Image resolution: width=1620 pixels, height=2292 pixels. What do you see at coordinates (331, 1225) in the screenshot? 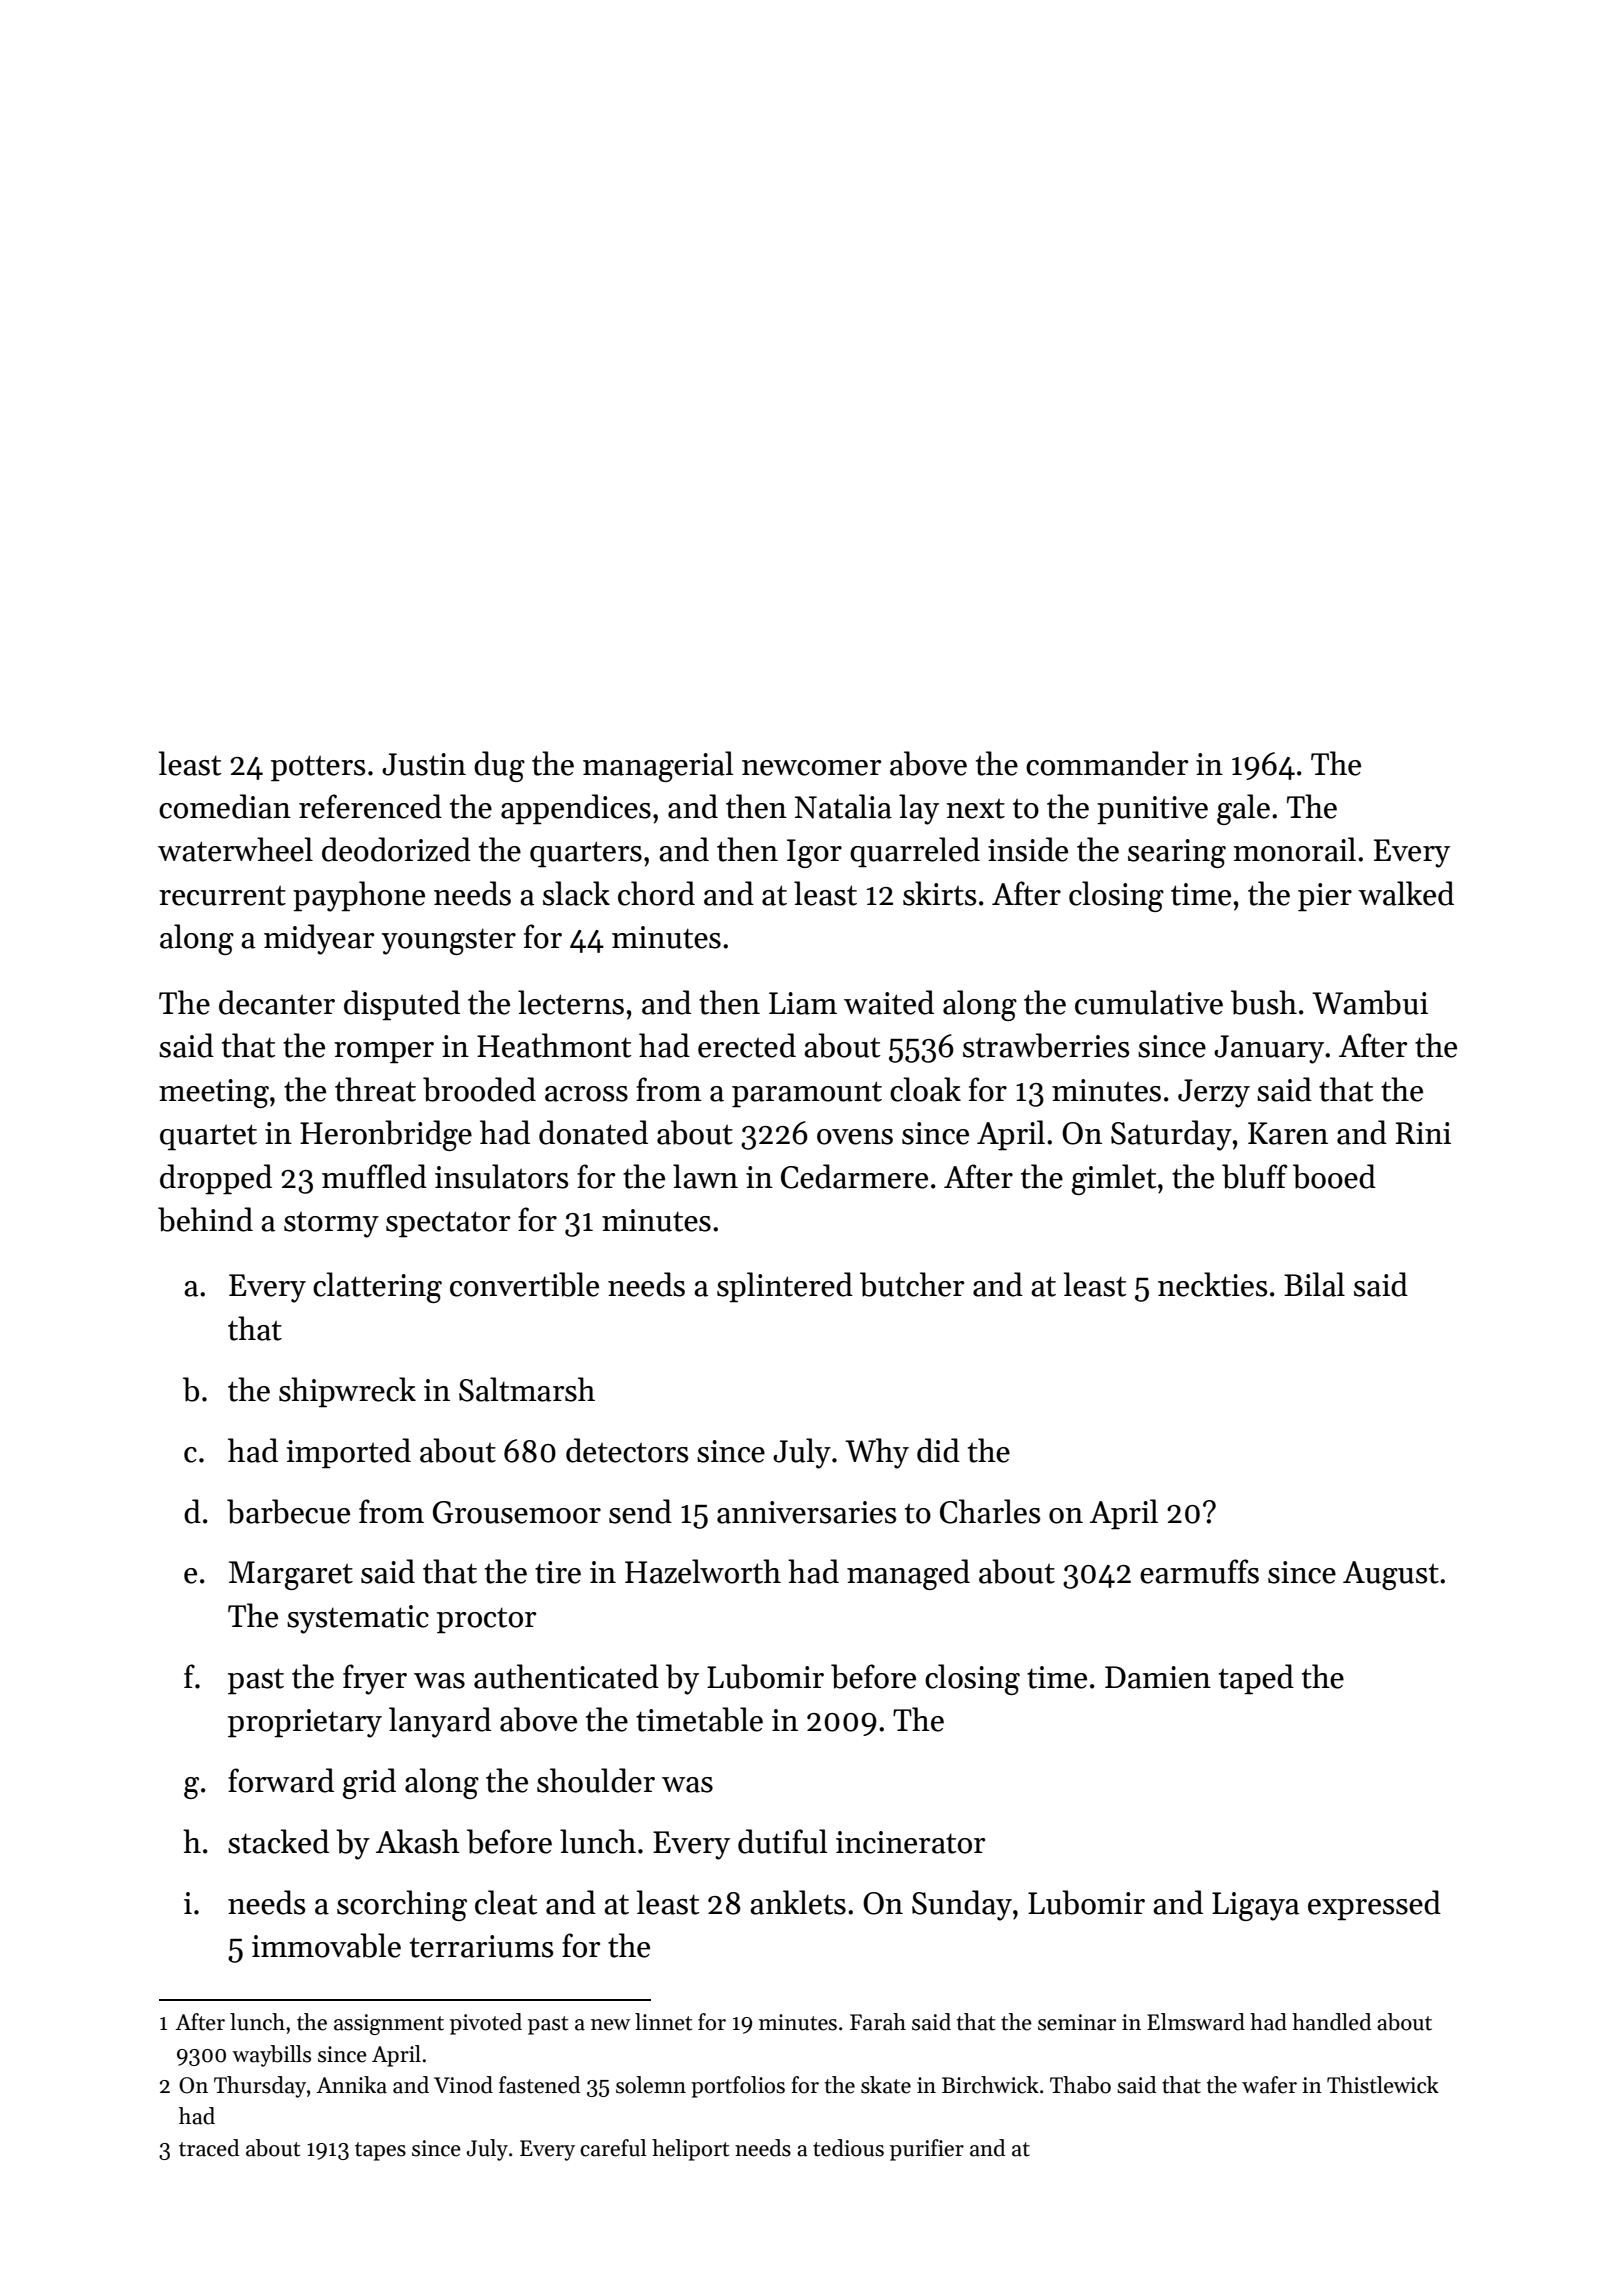
I see `stormy` at bounding box center [331, 1225].
